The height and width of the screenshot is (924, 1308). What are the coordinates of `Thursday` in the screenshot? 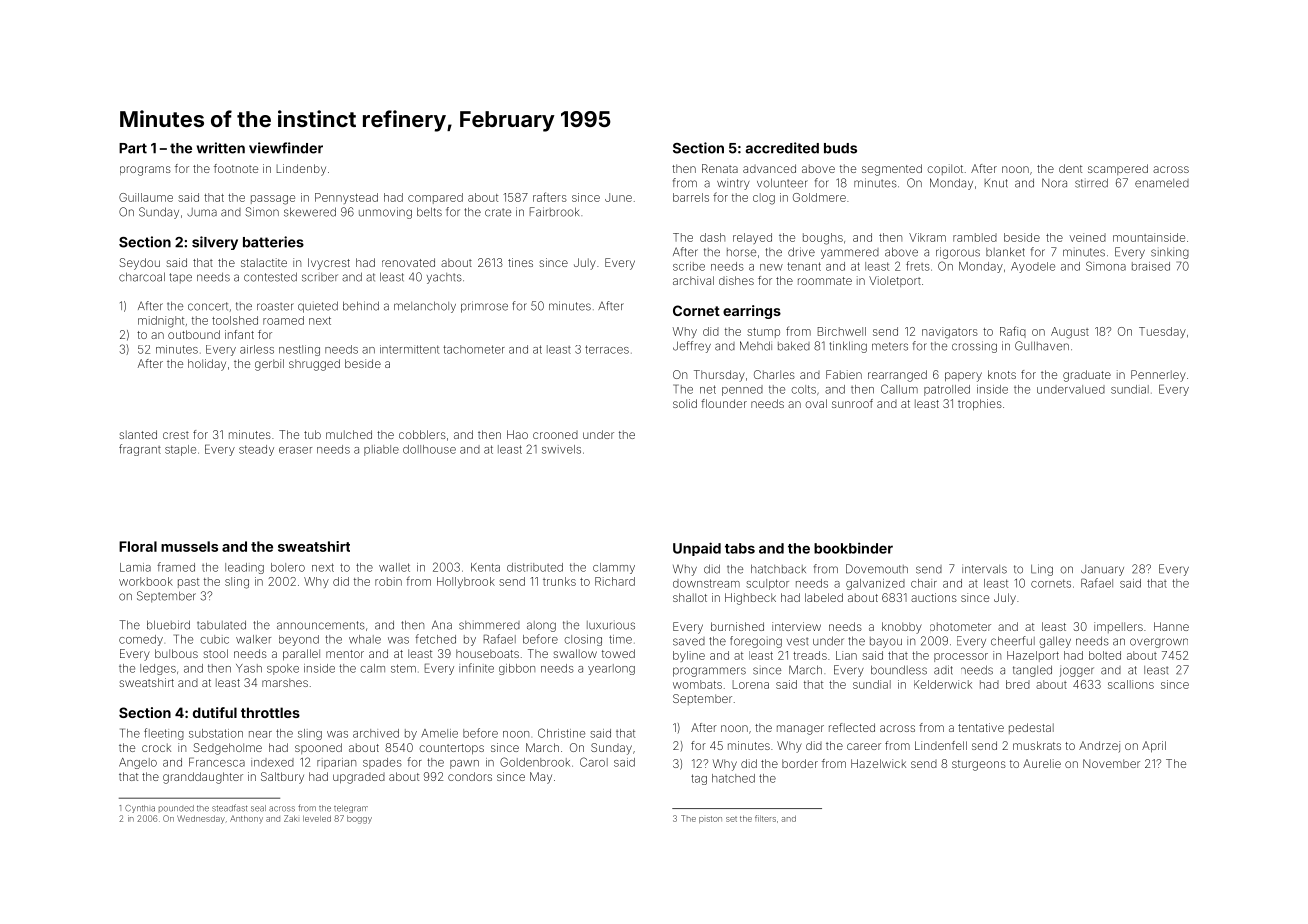 It's located at (719, 376).
